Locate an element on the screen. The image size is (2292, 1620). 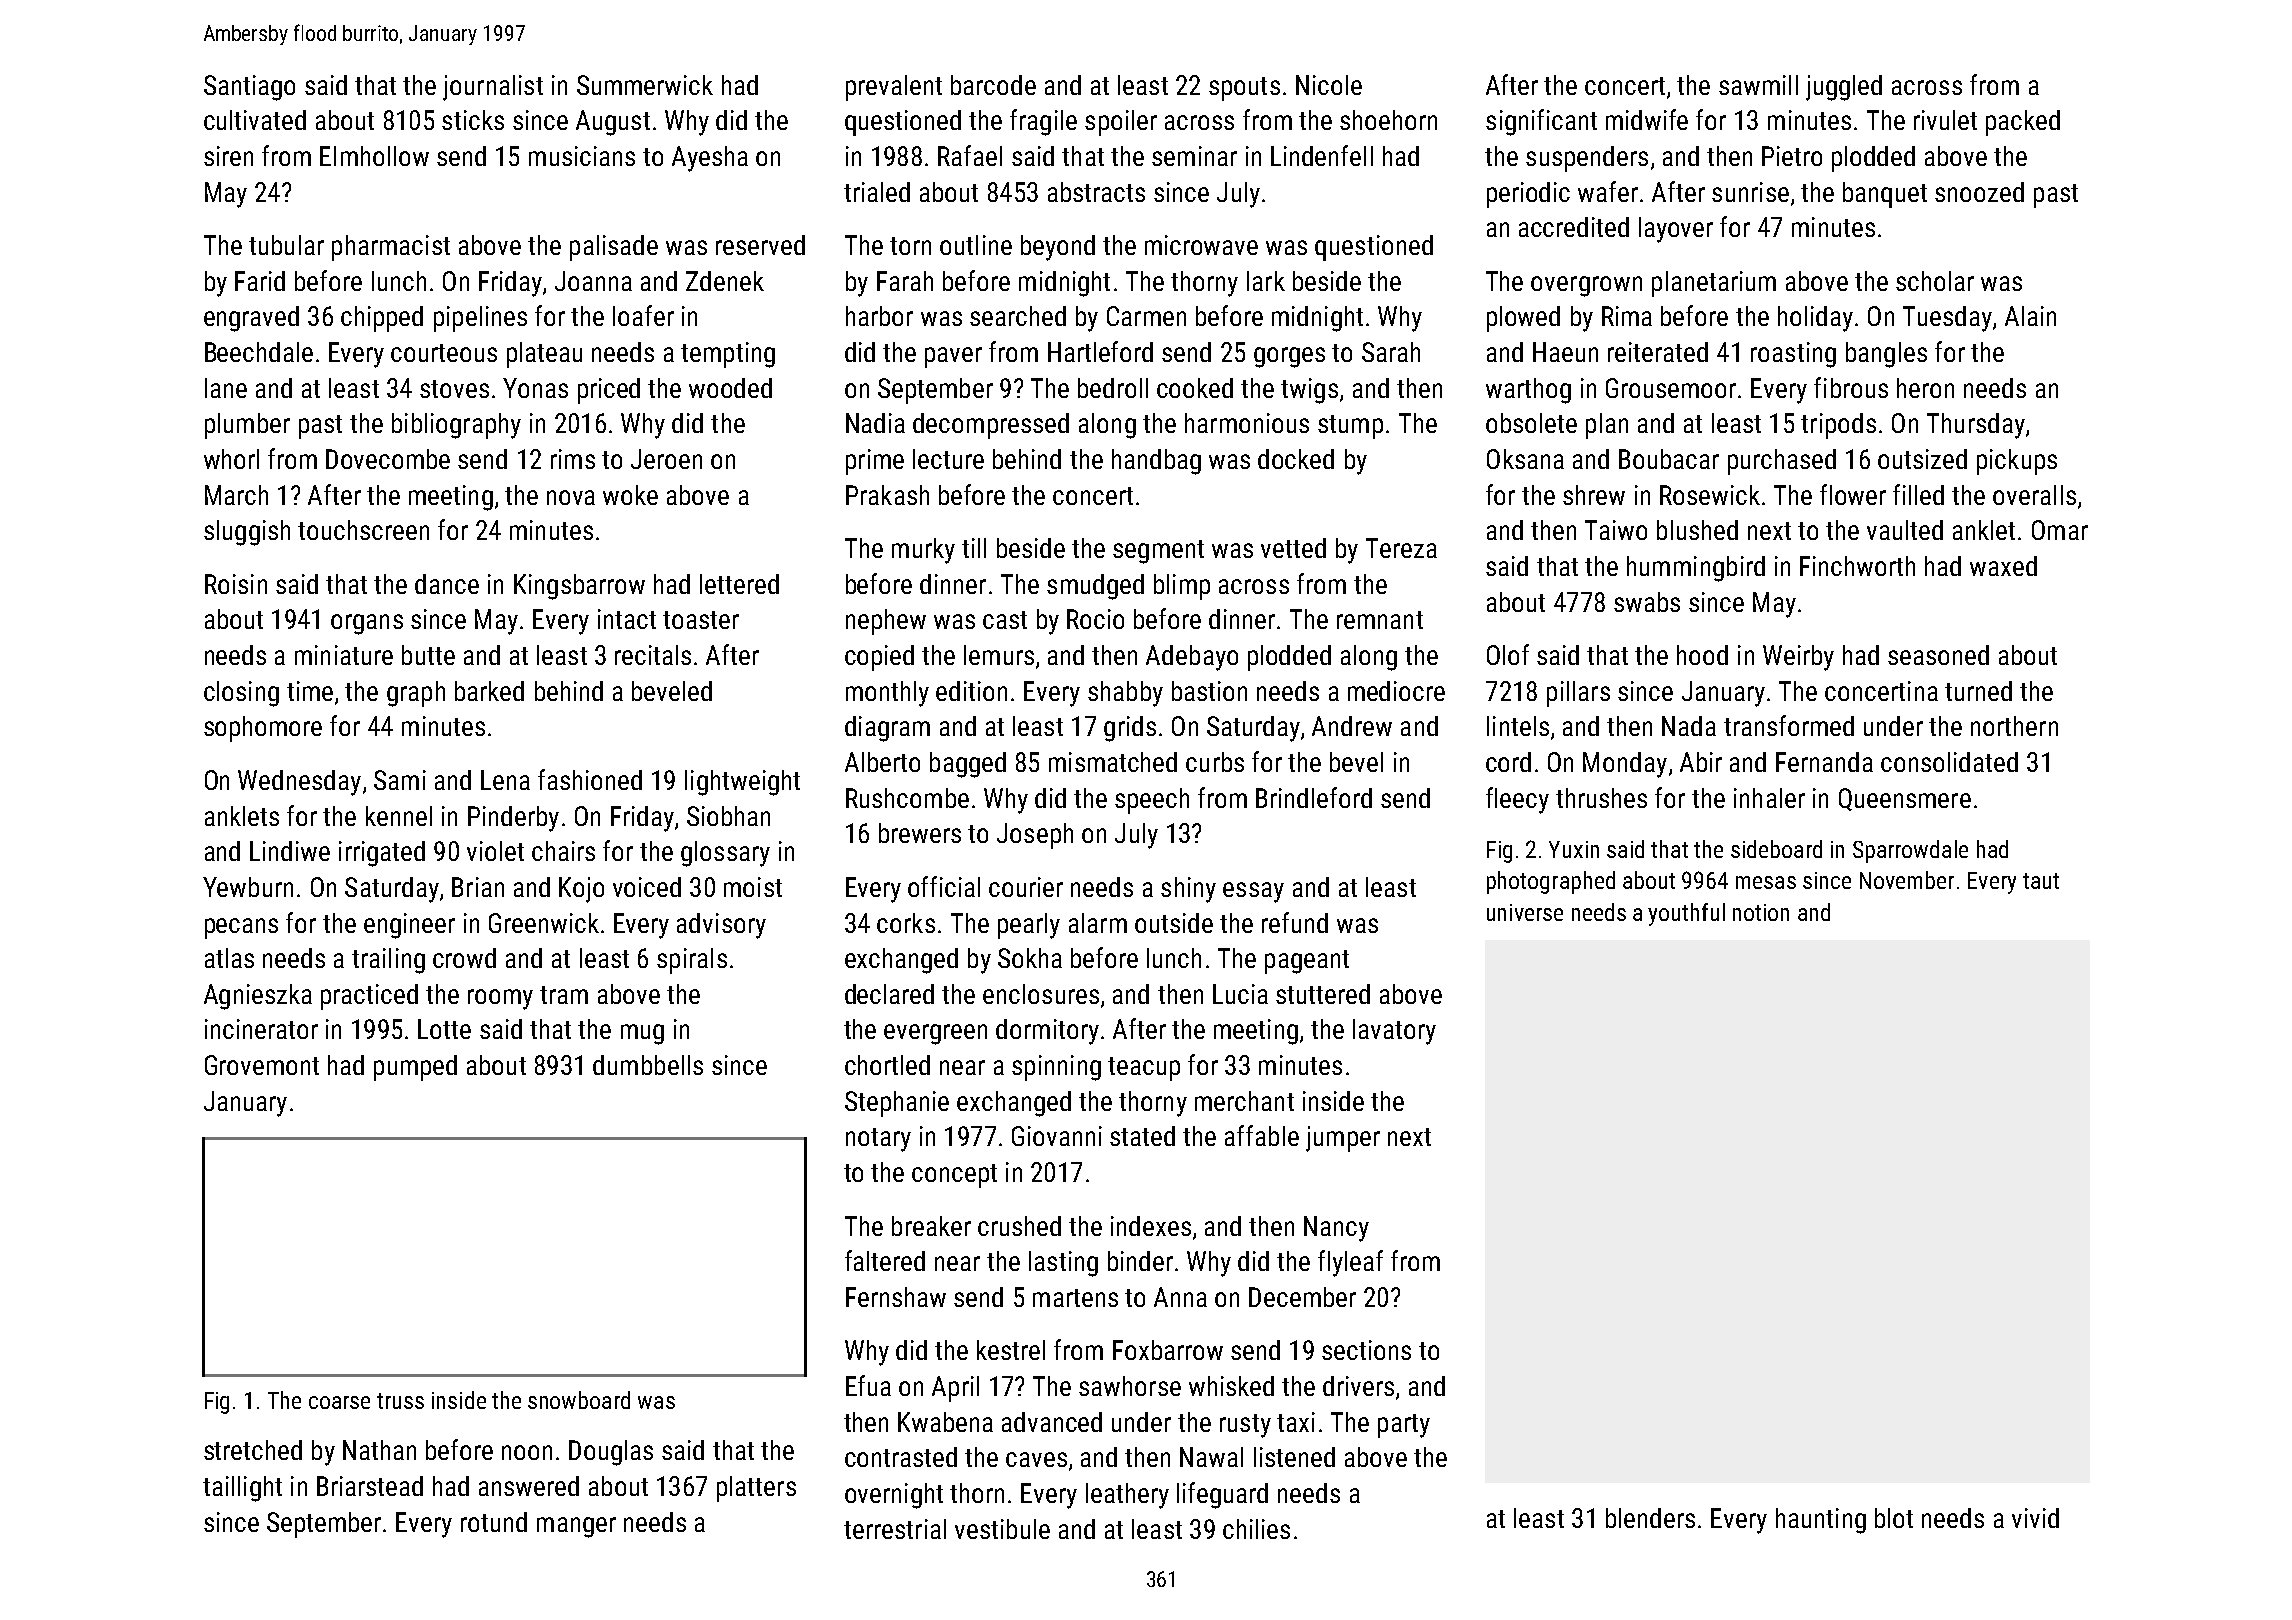
sawmill is located at coordinates (1758, 85).
